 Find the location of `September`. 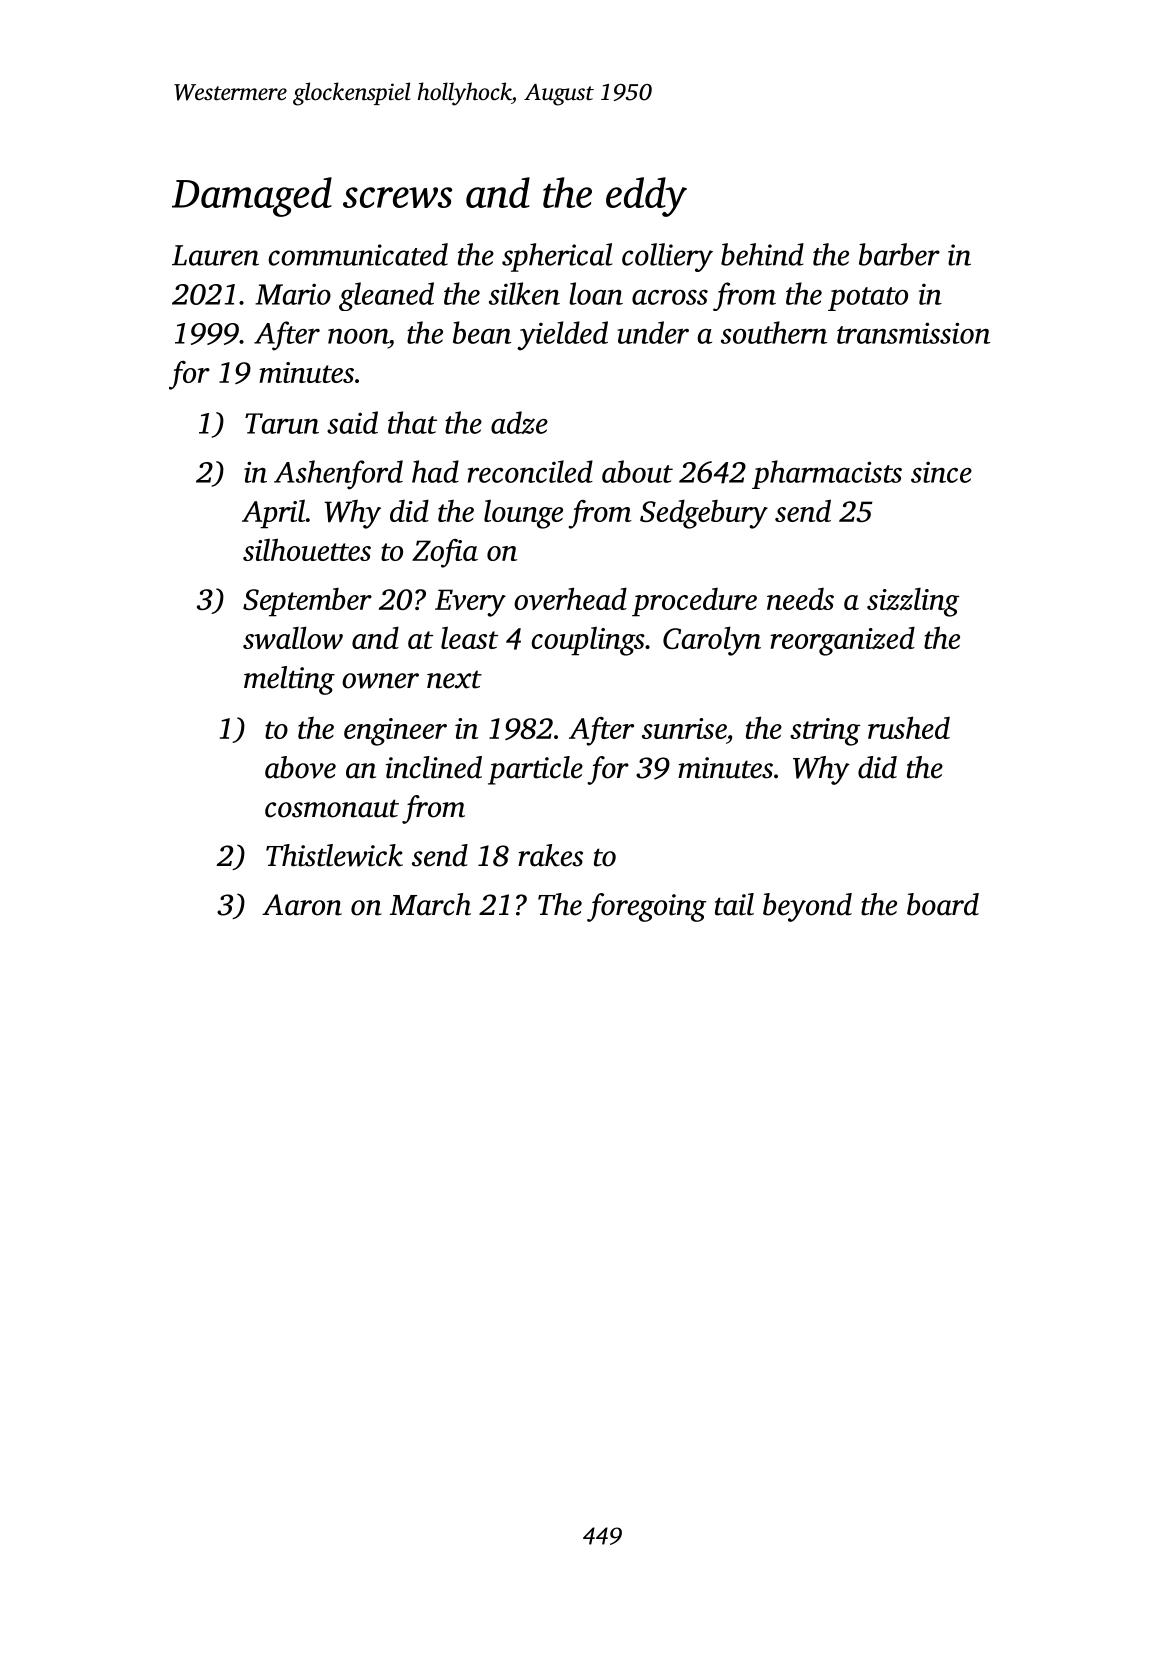

September is located at coordinates (307, 602).
